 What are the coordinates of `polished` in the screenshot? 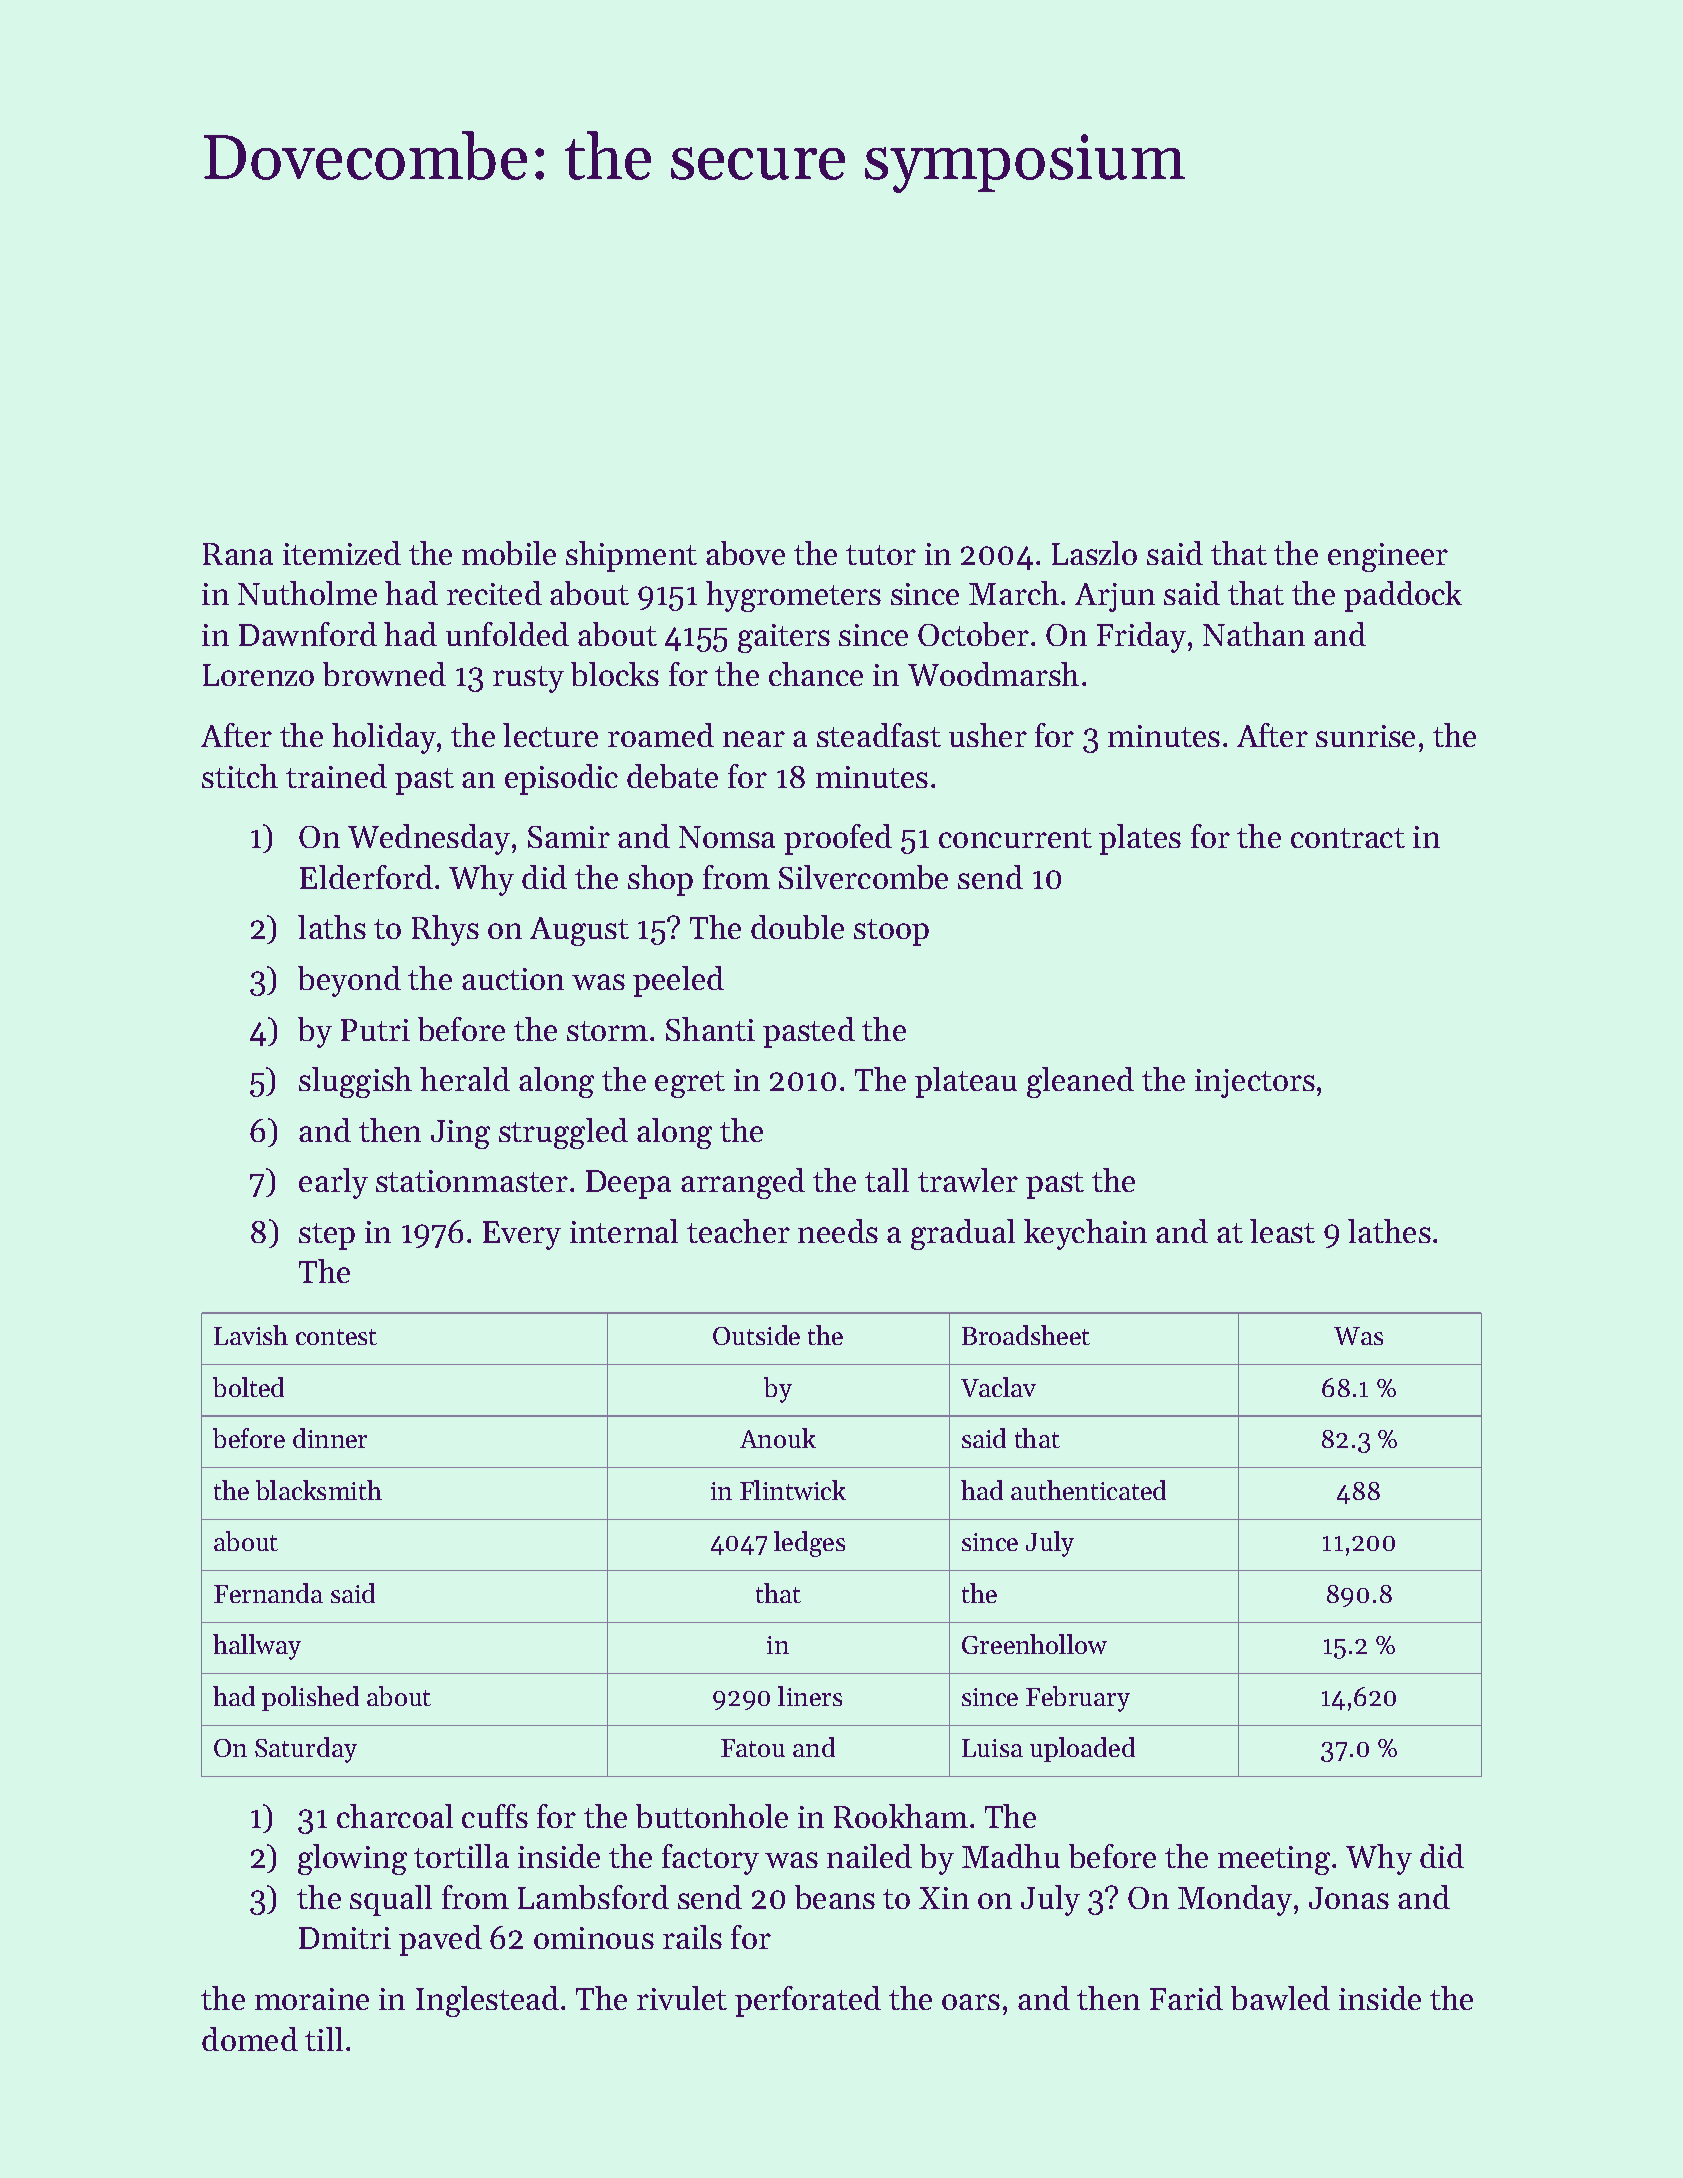 It's located at (310, 1698).
